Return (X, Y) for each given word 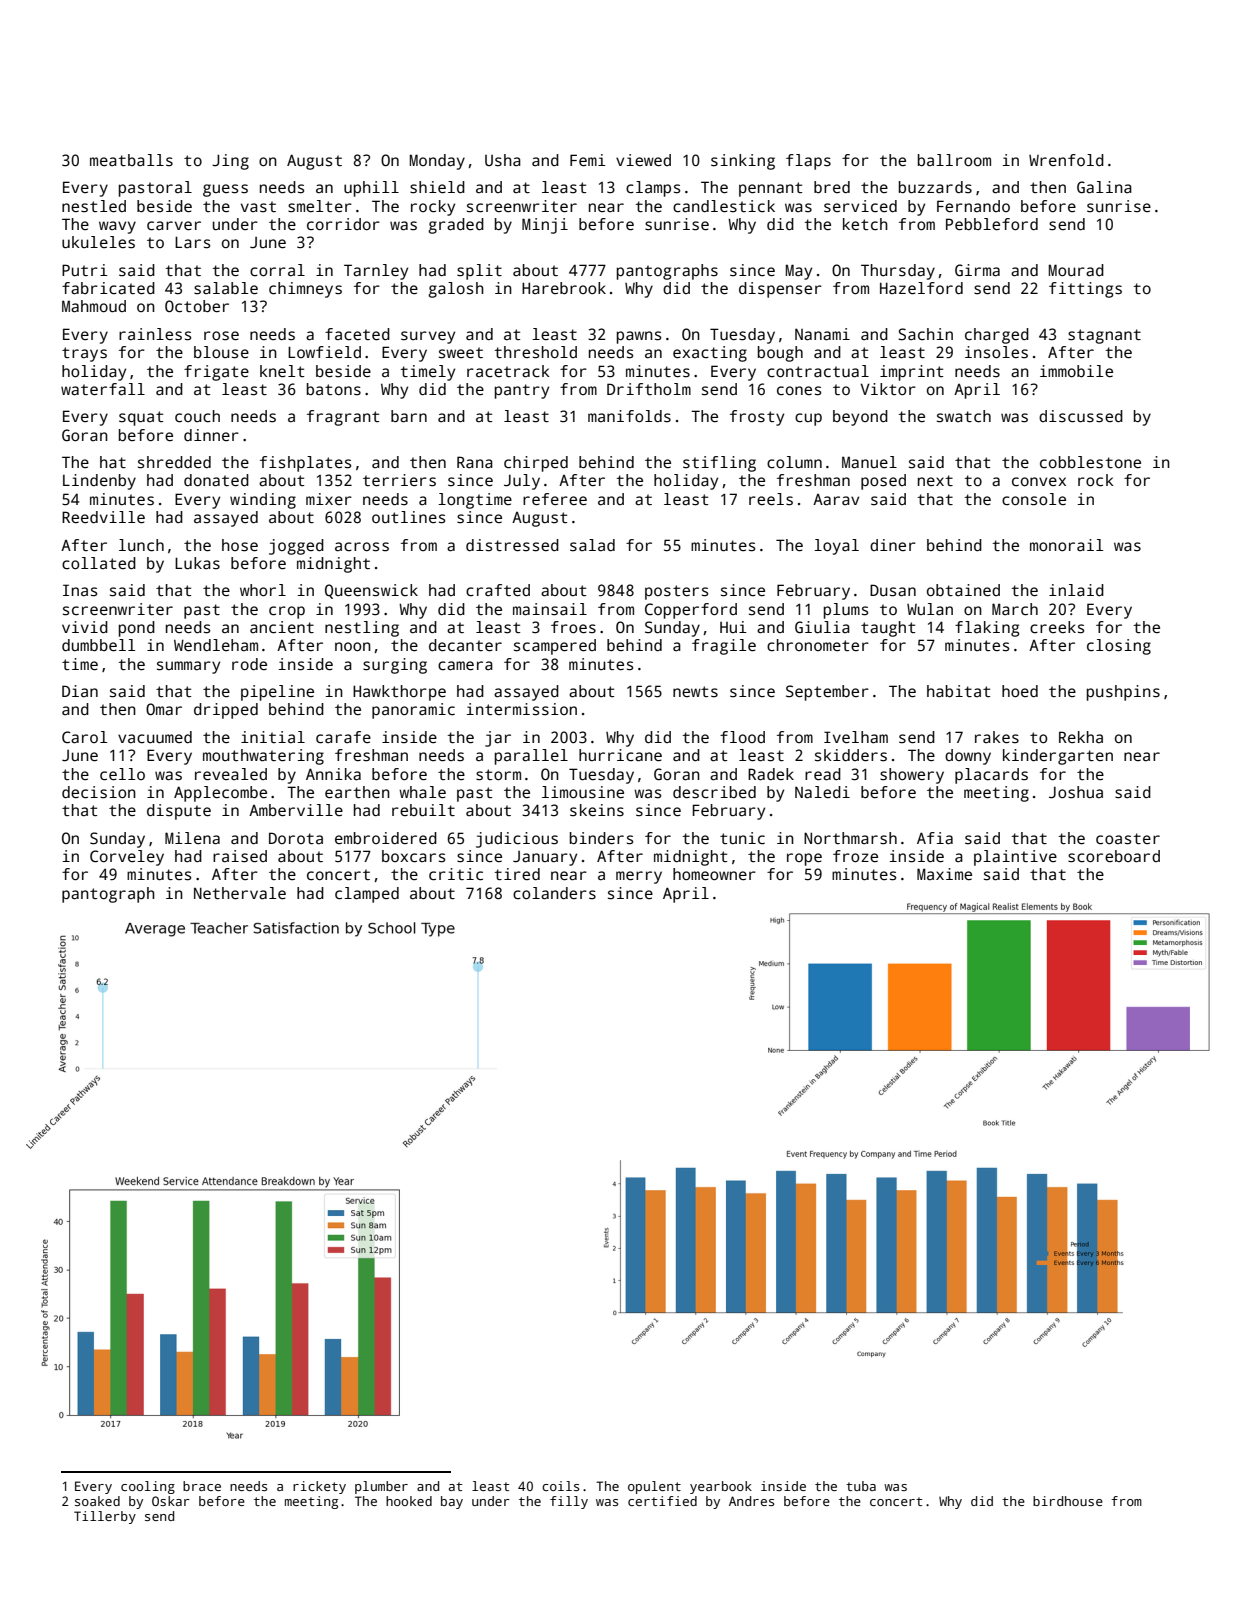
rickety (319, 1487)
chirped (536, 464)
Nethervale (240, 893)
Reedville (103, 517)
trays (84, 354)
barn (409, 416)
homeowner (714, 874)
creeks (1057, 627)
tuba (861, 1486)
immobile (1076, 371)
